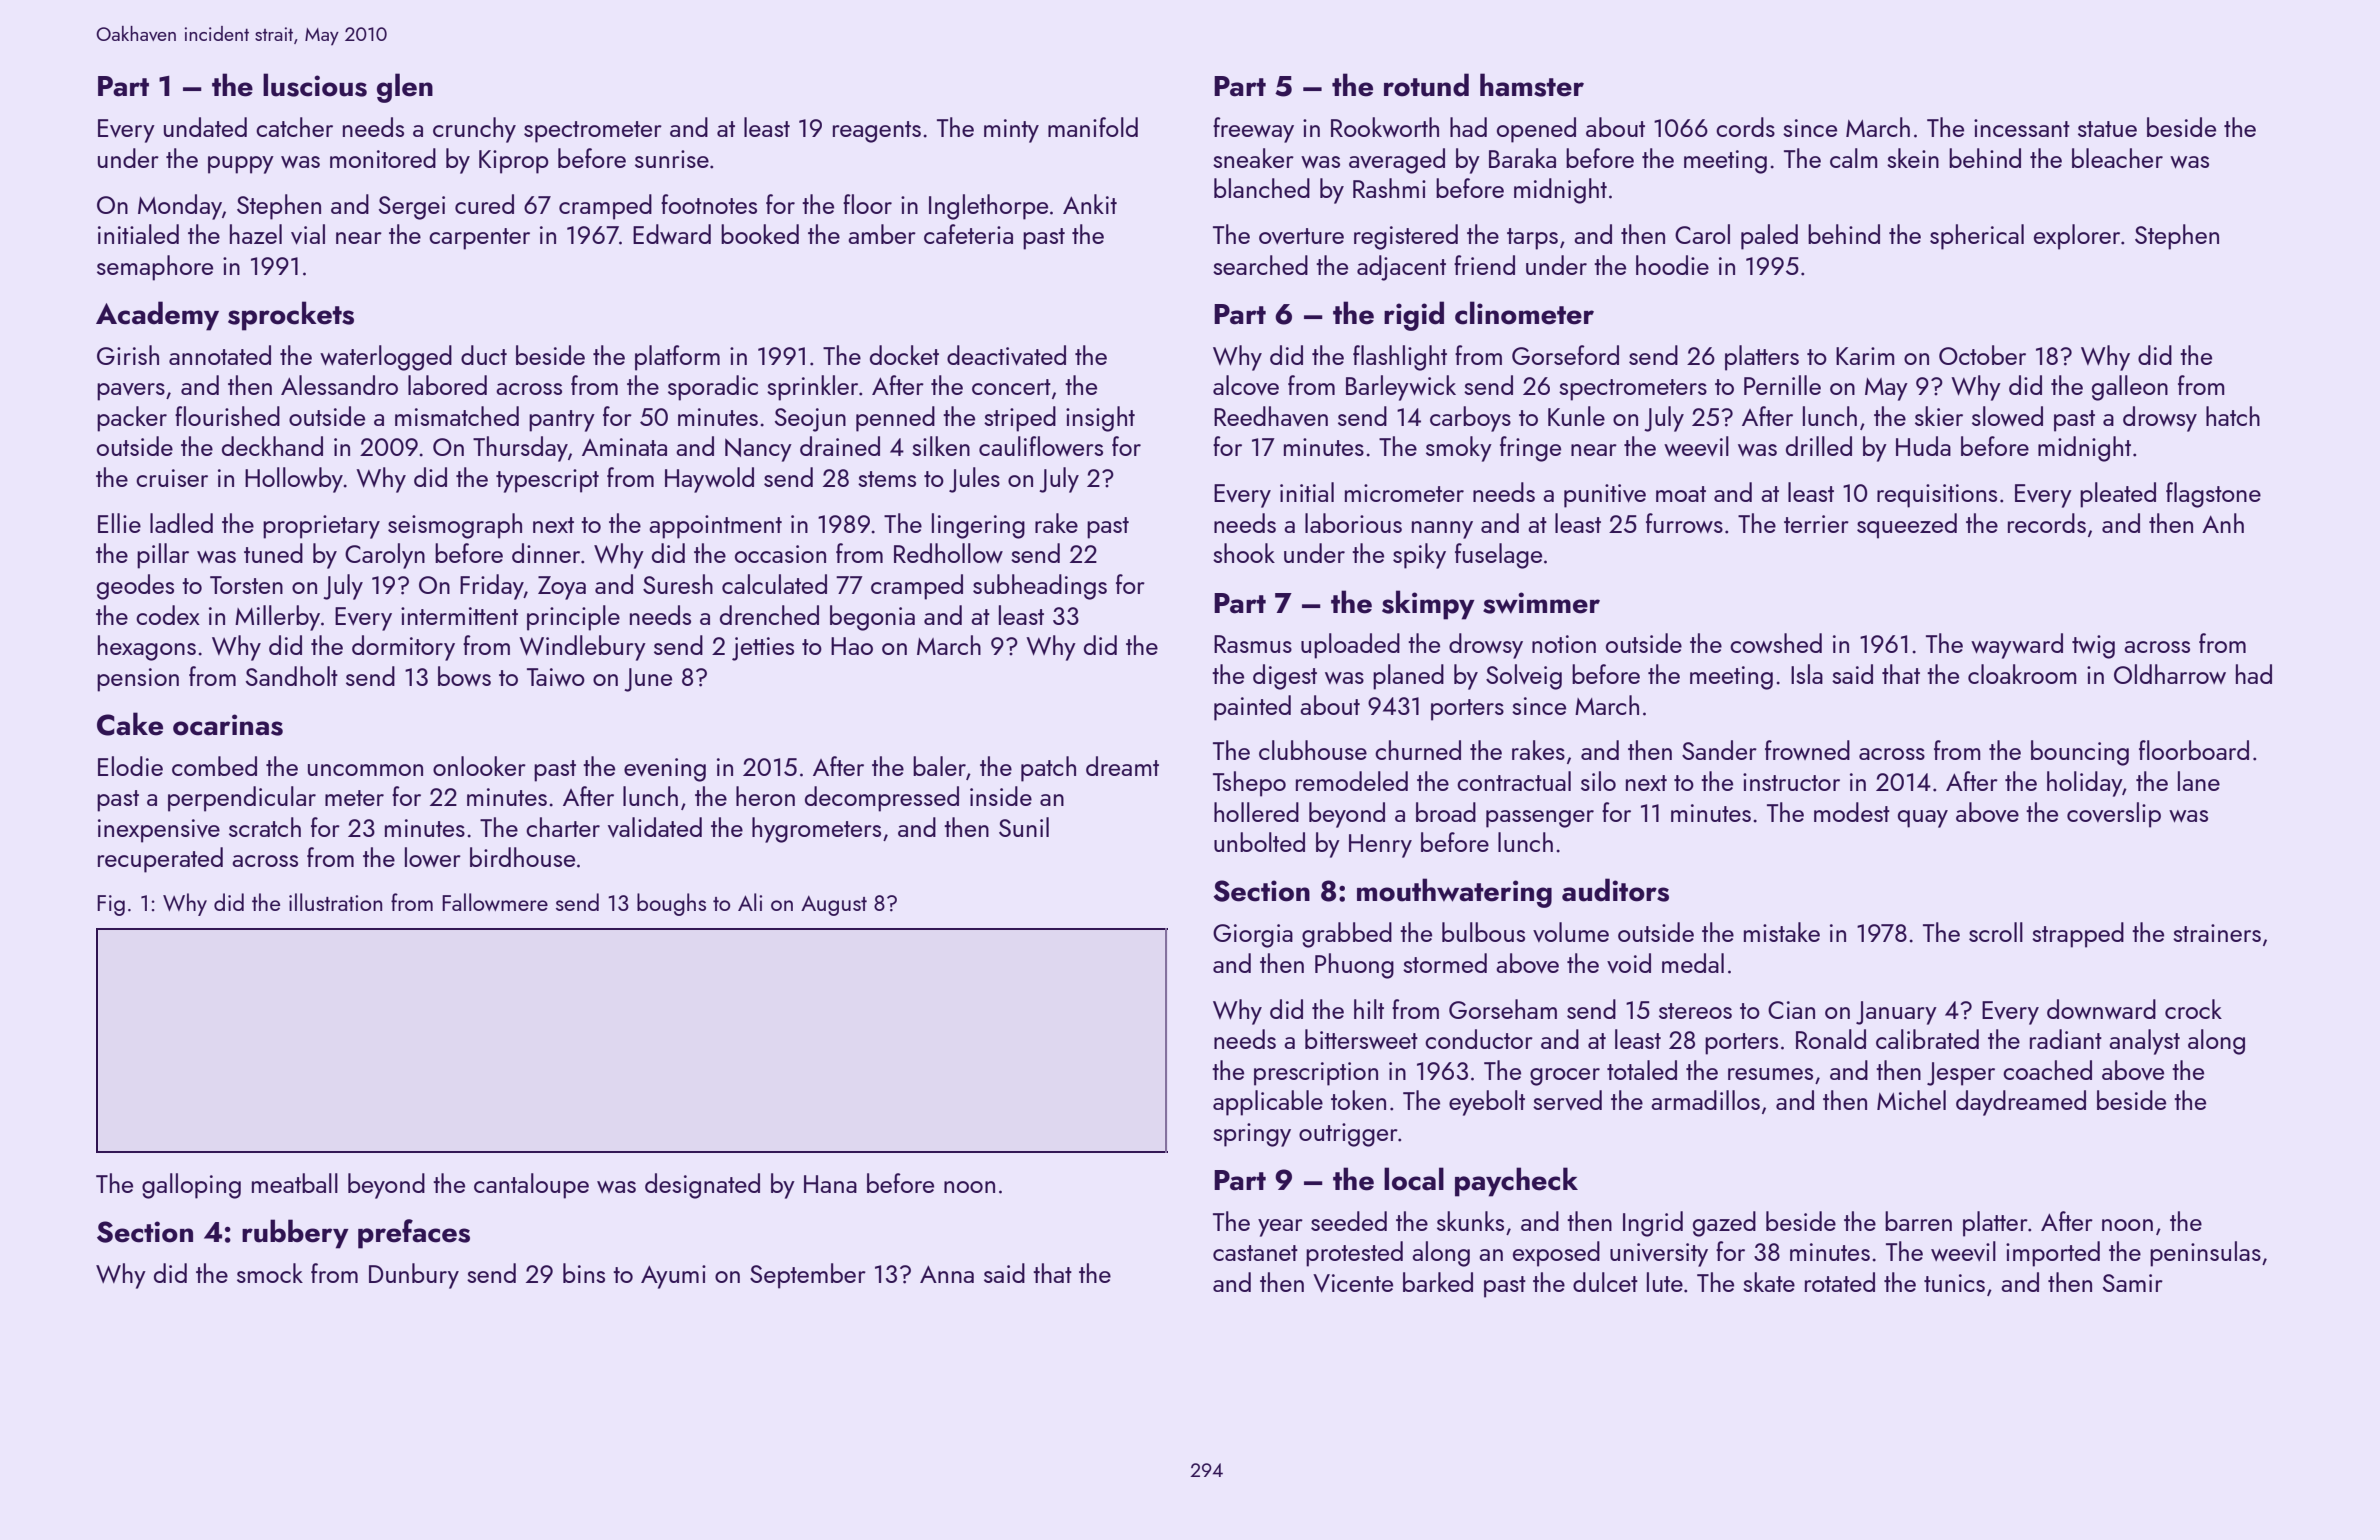 The height and width of the screenshot is (1540, 2380). I want to click on hamster, so click(1532, 85).
